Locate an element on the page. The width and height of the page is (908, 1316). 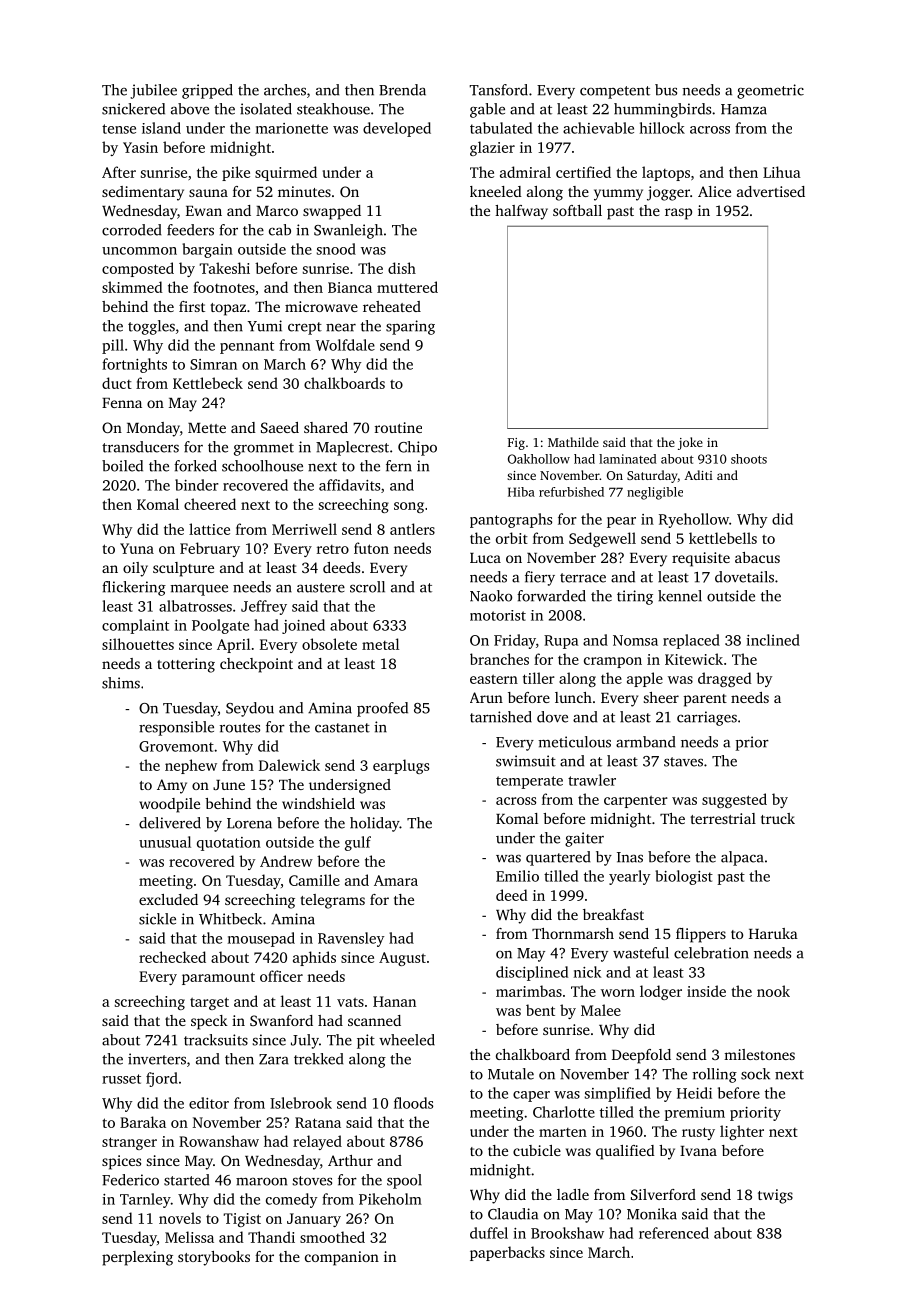
rasp is located at coordinates (678, 214).
